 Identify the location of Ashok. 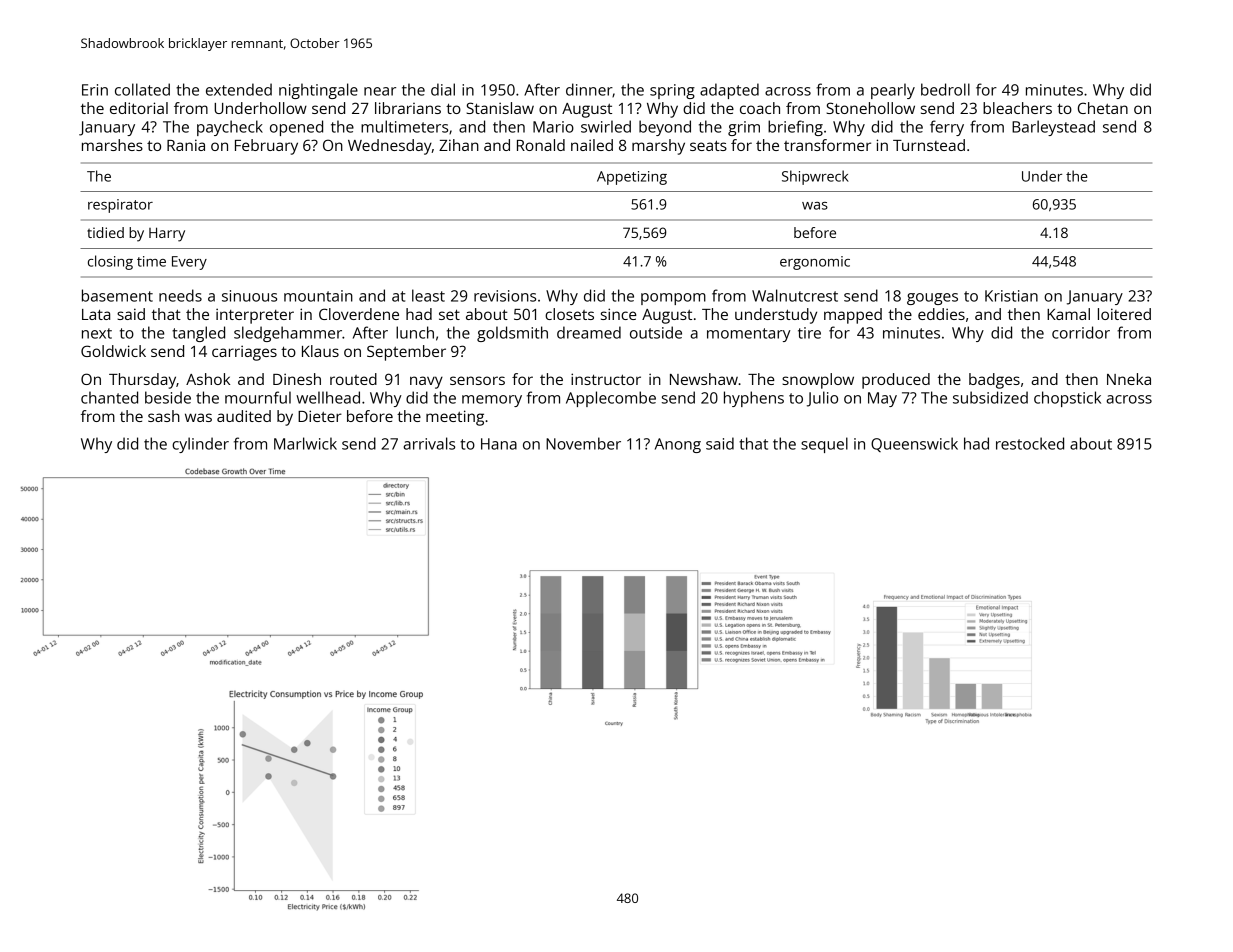
(208, 379).
